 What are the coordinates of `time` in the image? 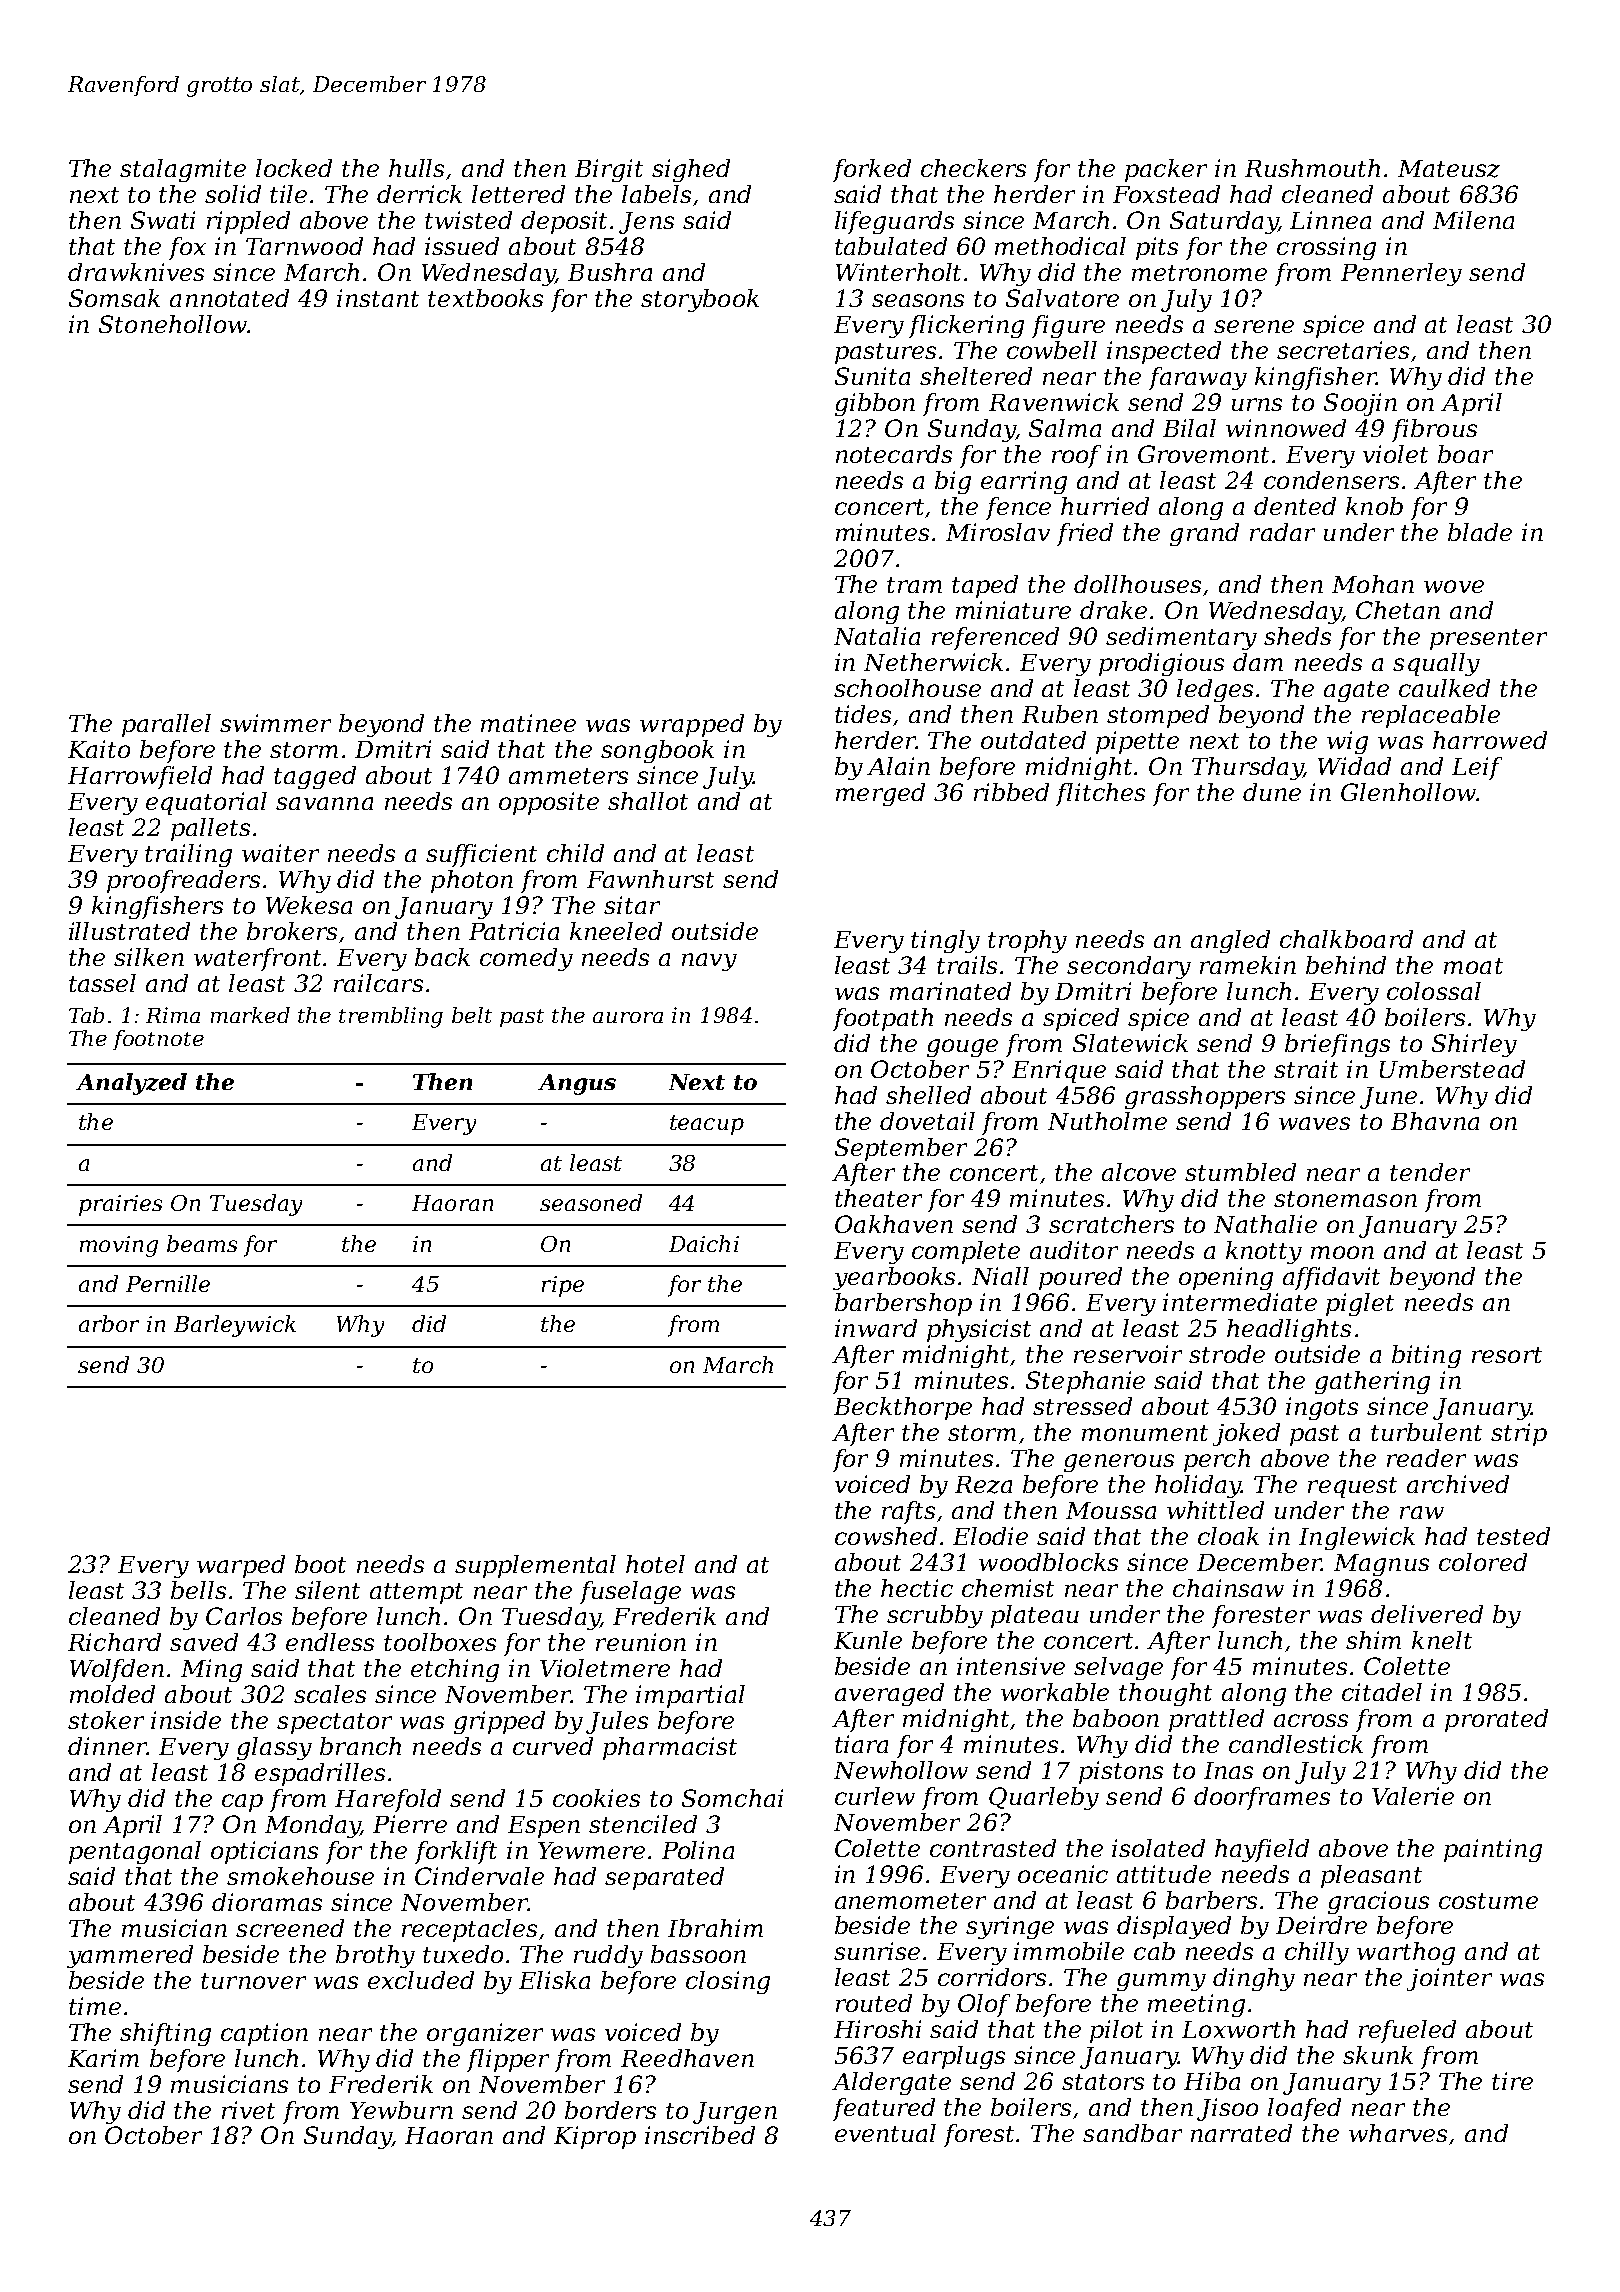 It's located at (95, 2006).
